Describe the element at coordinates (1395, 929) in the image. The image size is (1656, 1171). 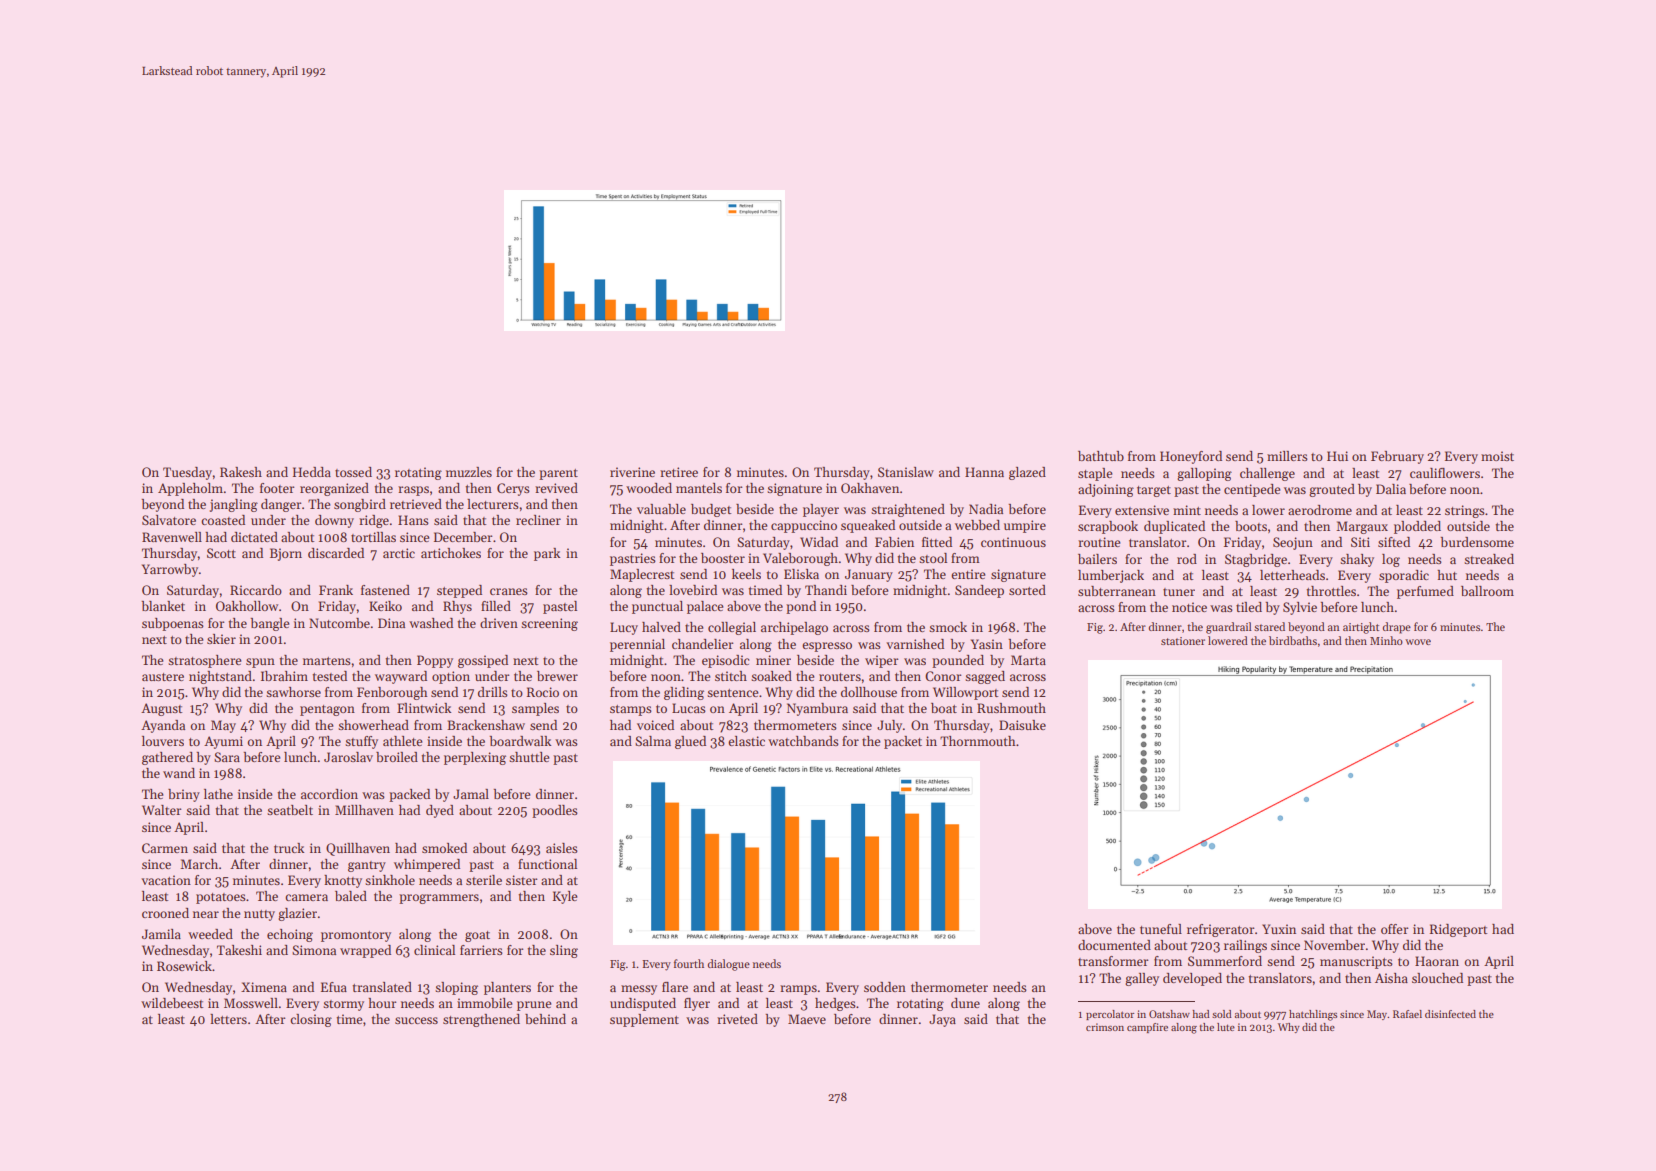
I see `offer` at that location.
